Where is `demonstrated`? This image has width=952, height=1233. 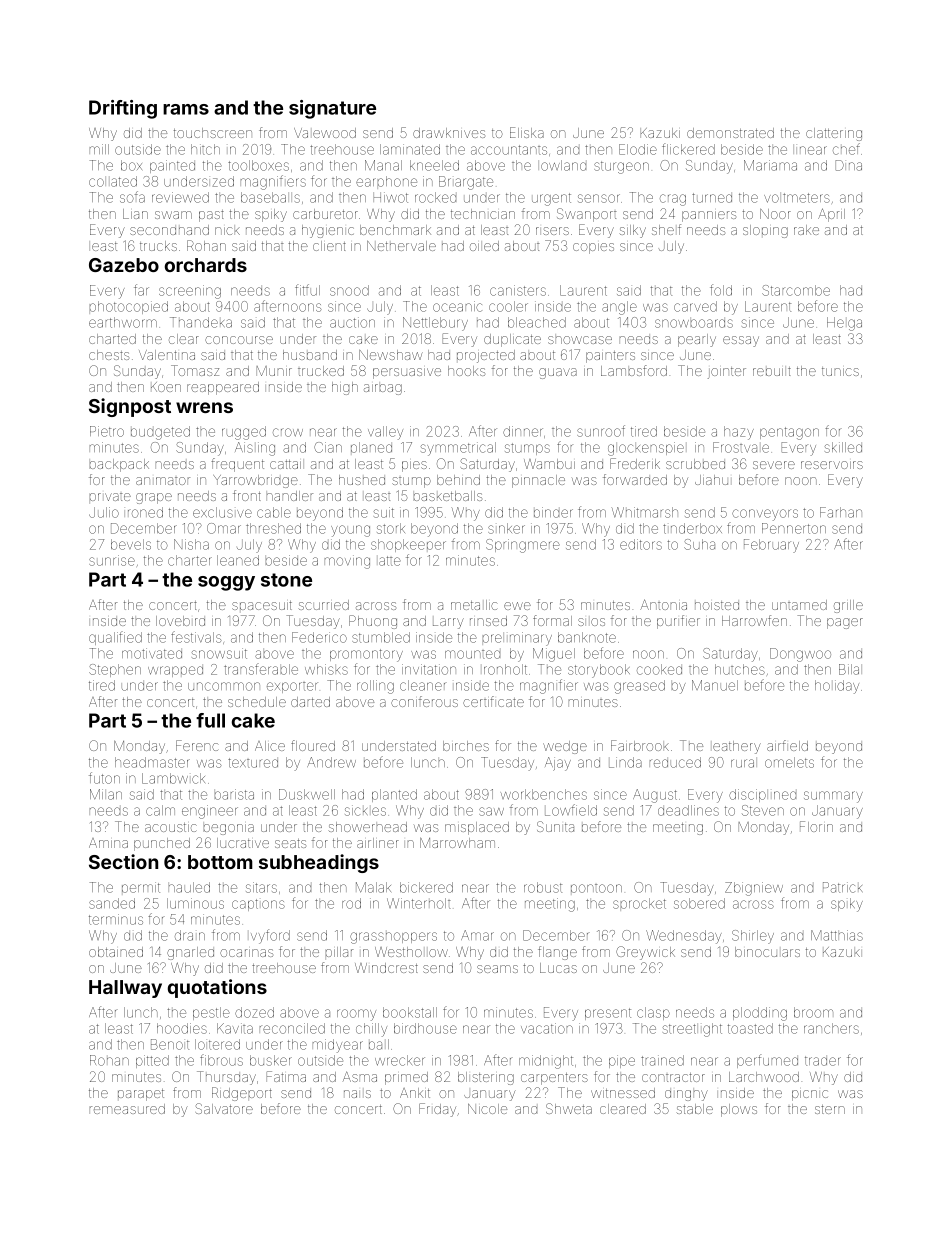 demonstrated is located at coordinates (730, 133).
